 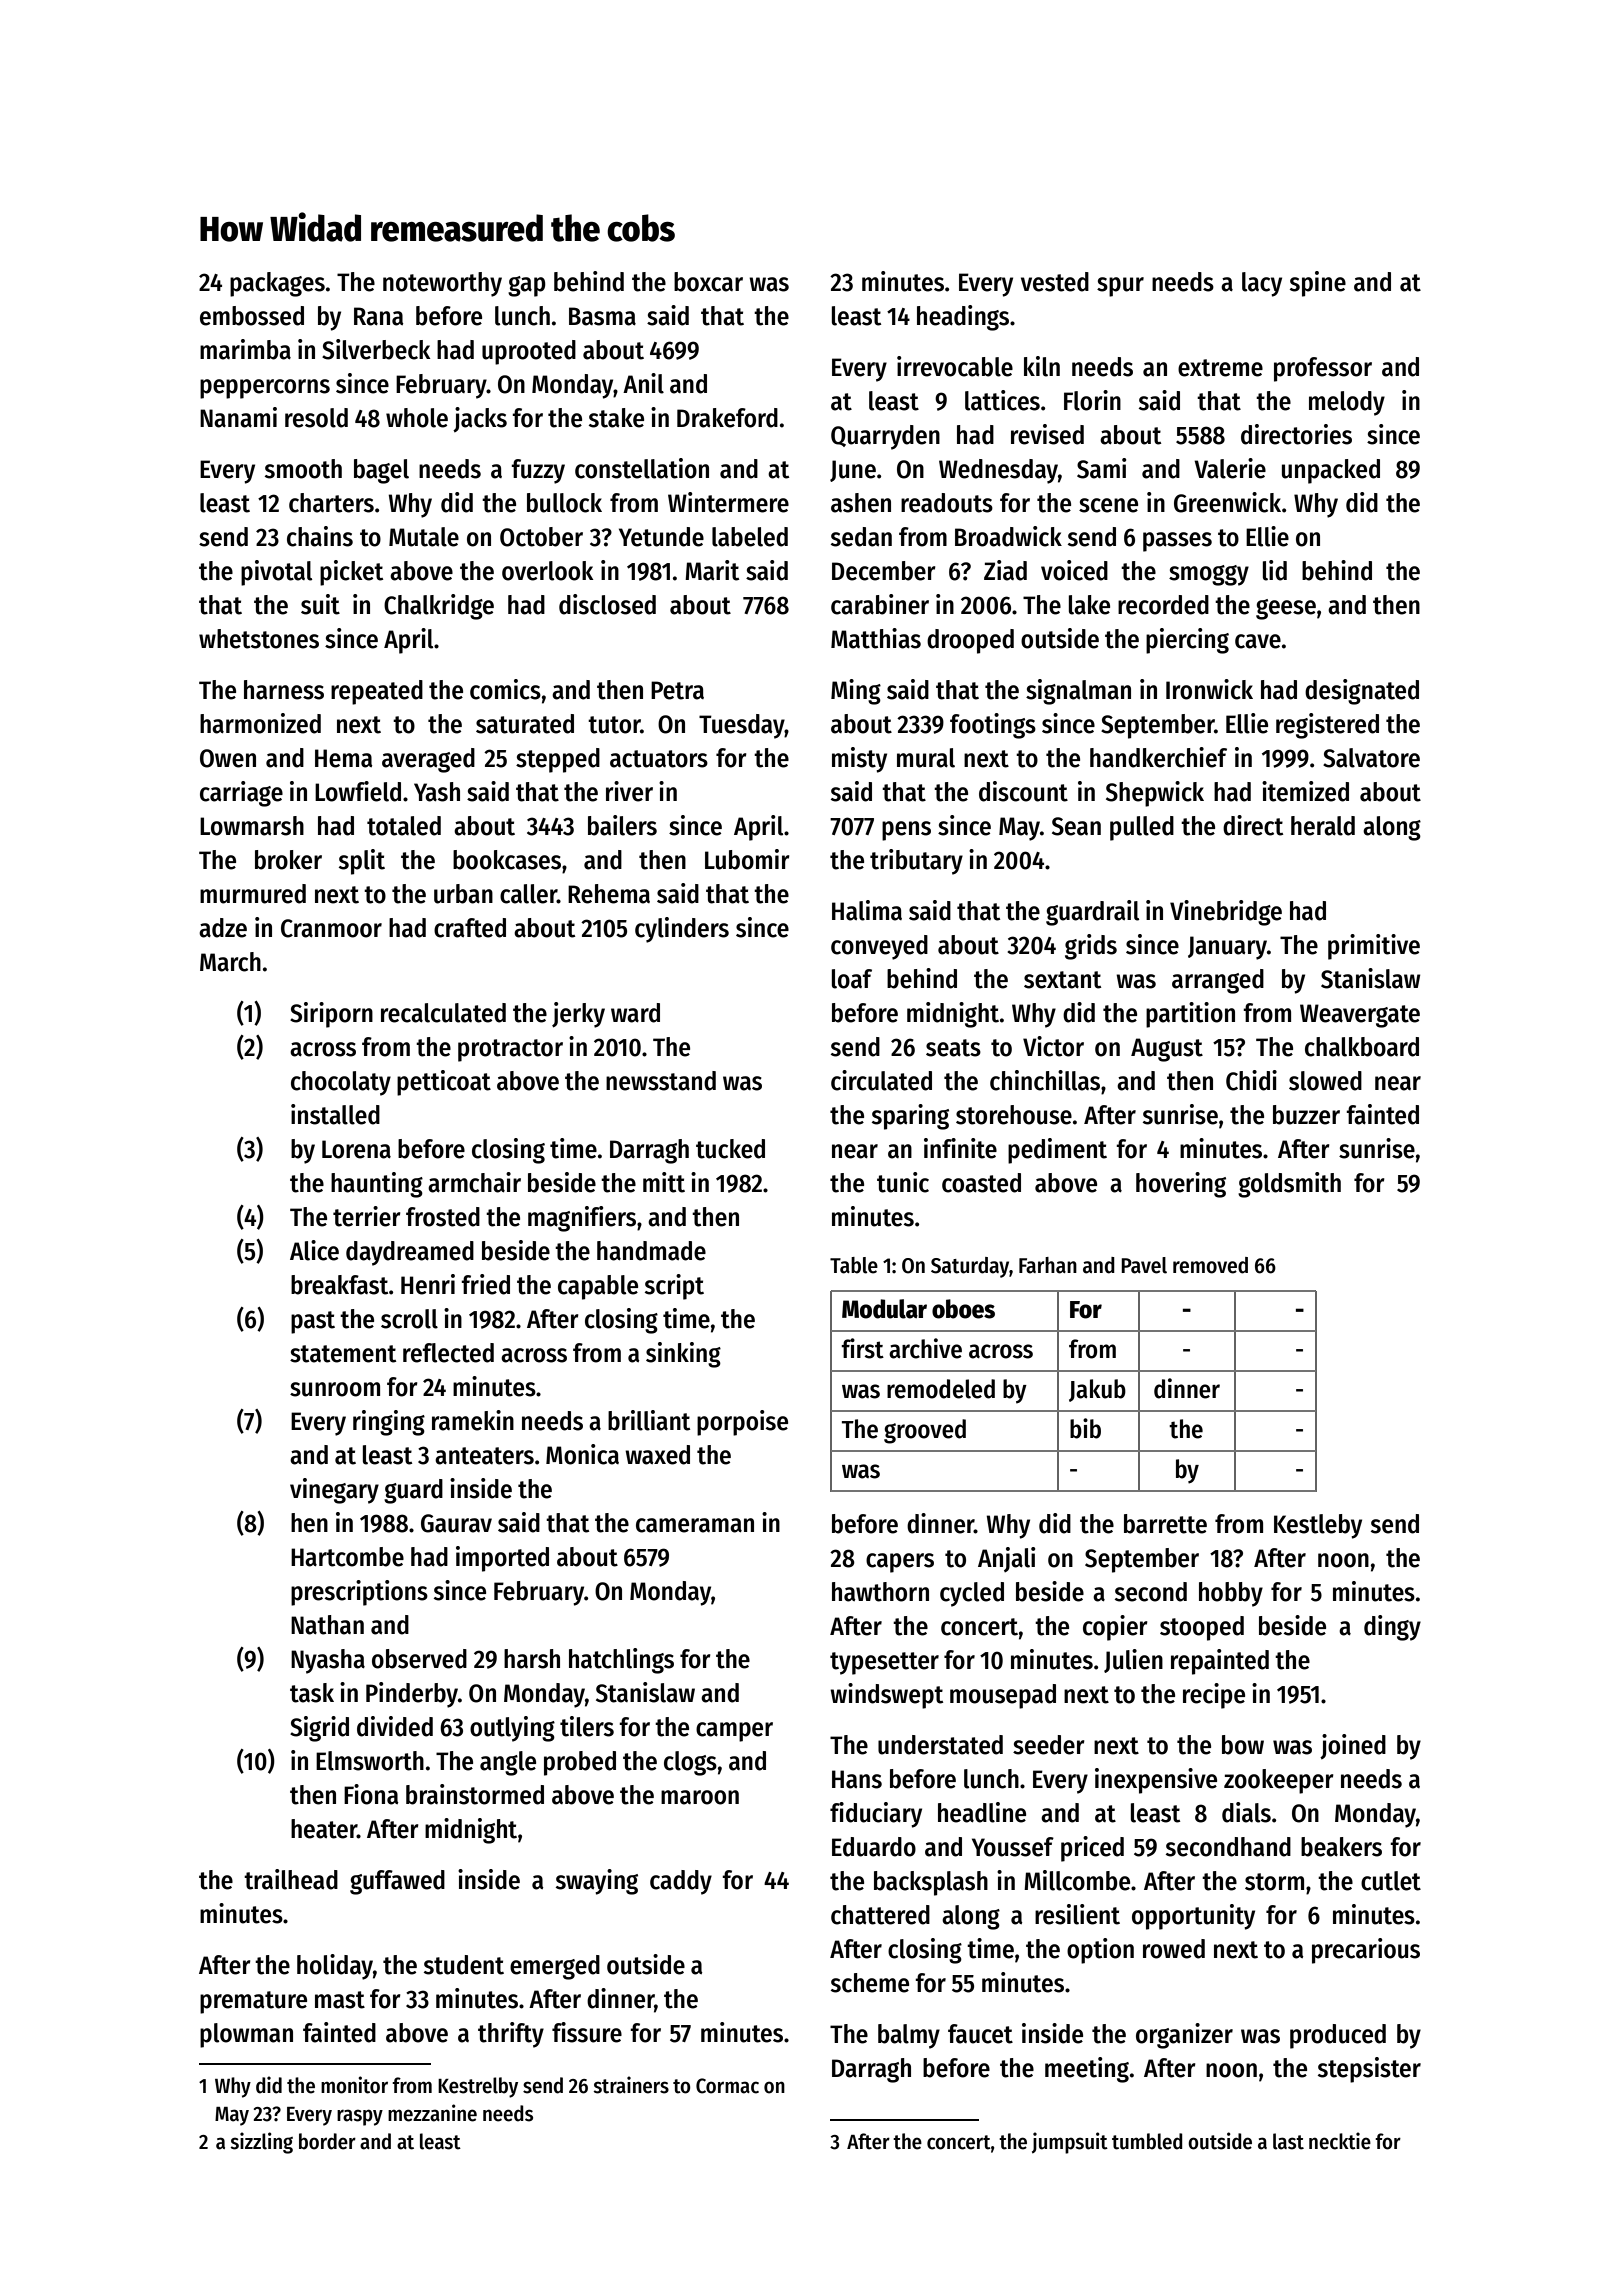 I want to click on vested, so click(x=1055, y=282).
